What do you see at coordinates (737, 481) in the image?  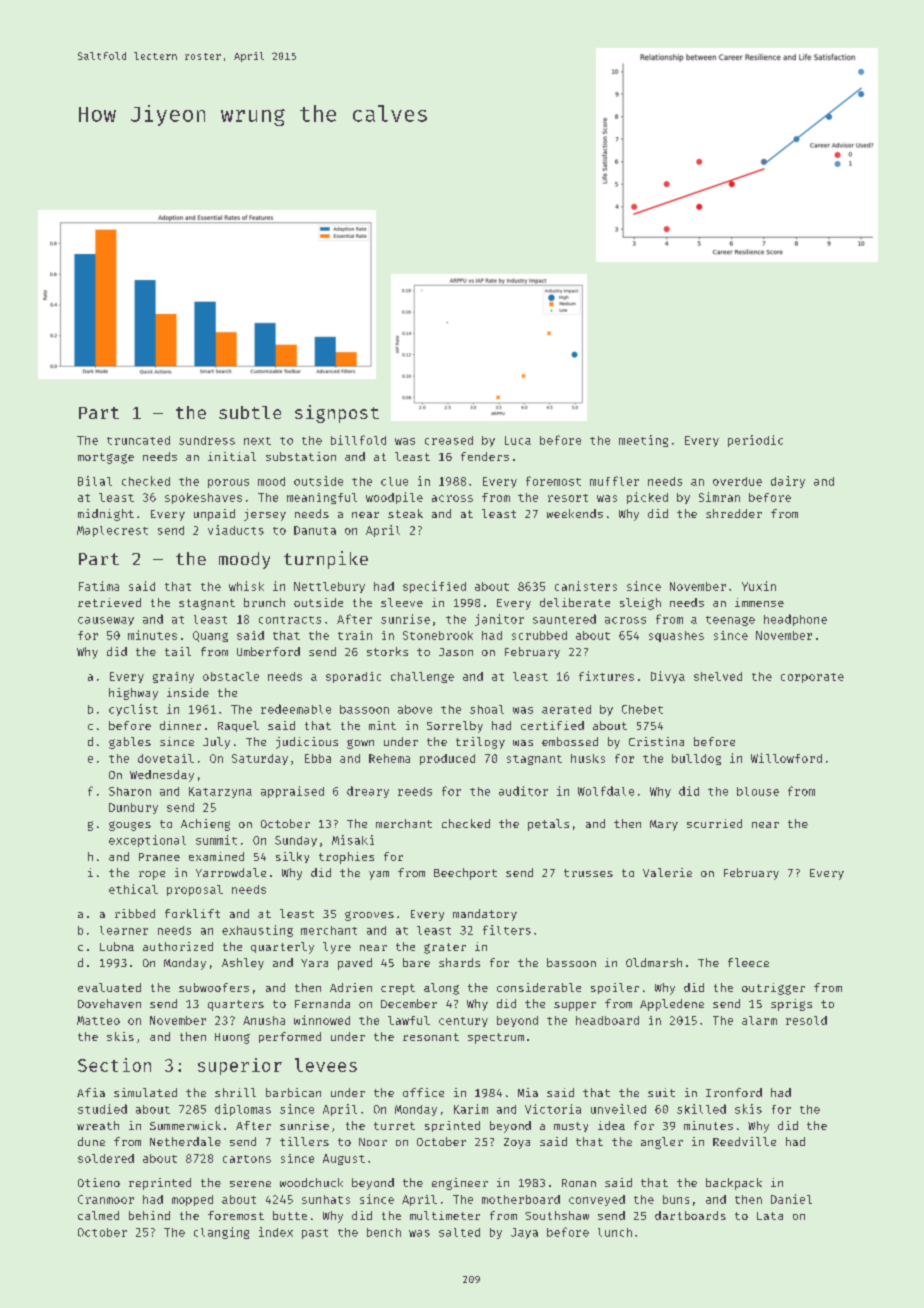 I see `overdue` at bounding box center [737, 481].
